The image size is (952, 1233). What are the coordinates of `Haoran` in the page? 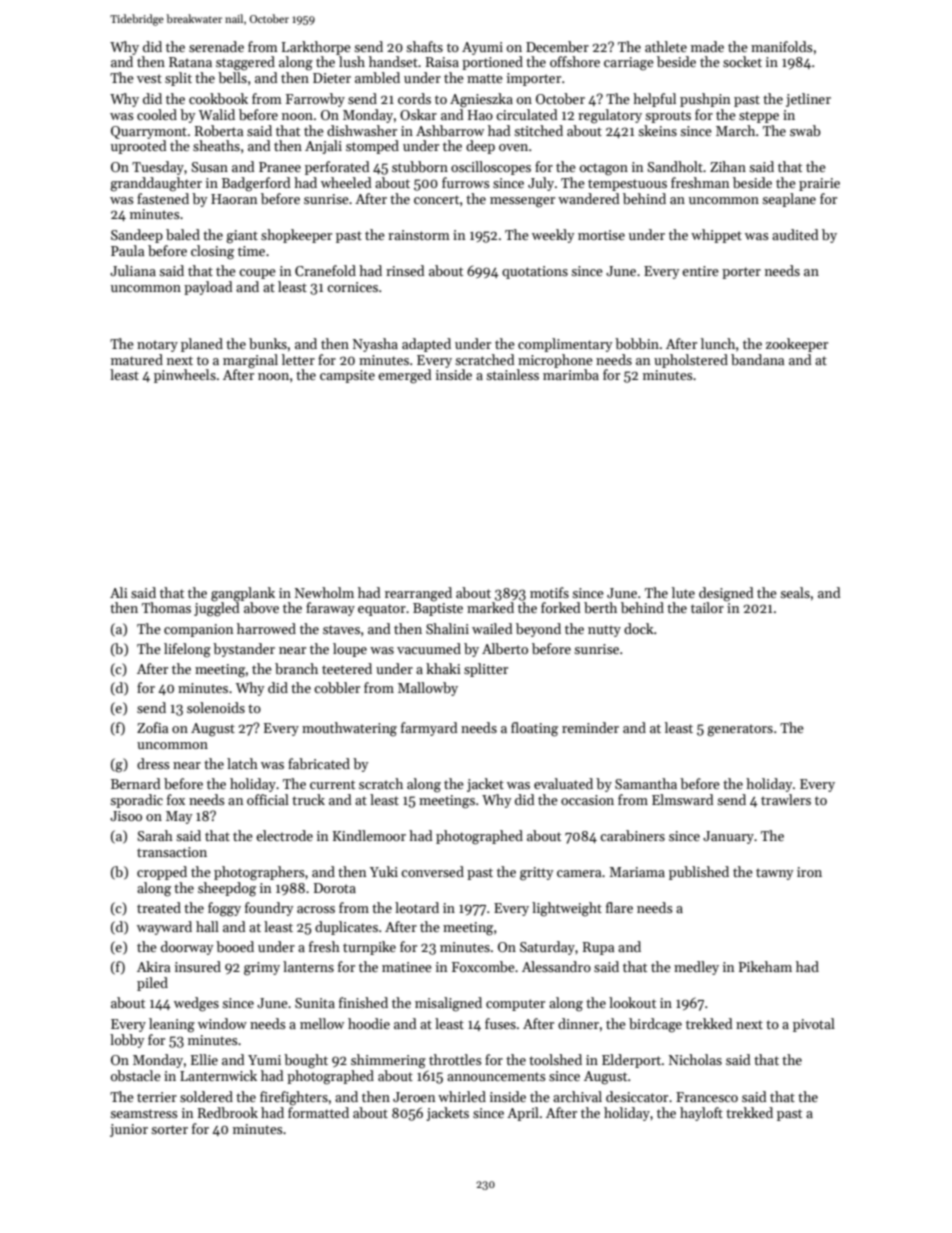 It's located at (234, 199).
